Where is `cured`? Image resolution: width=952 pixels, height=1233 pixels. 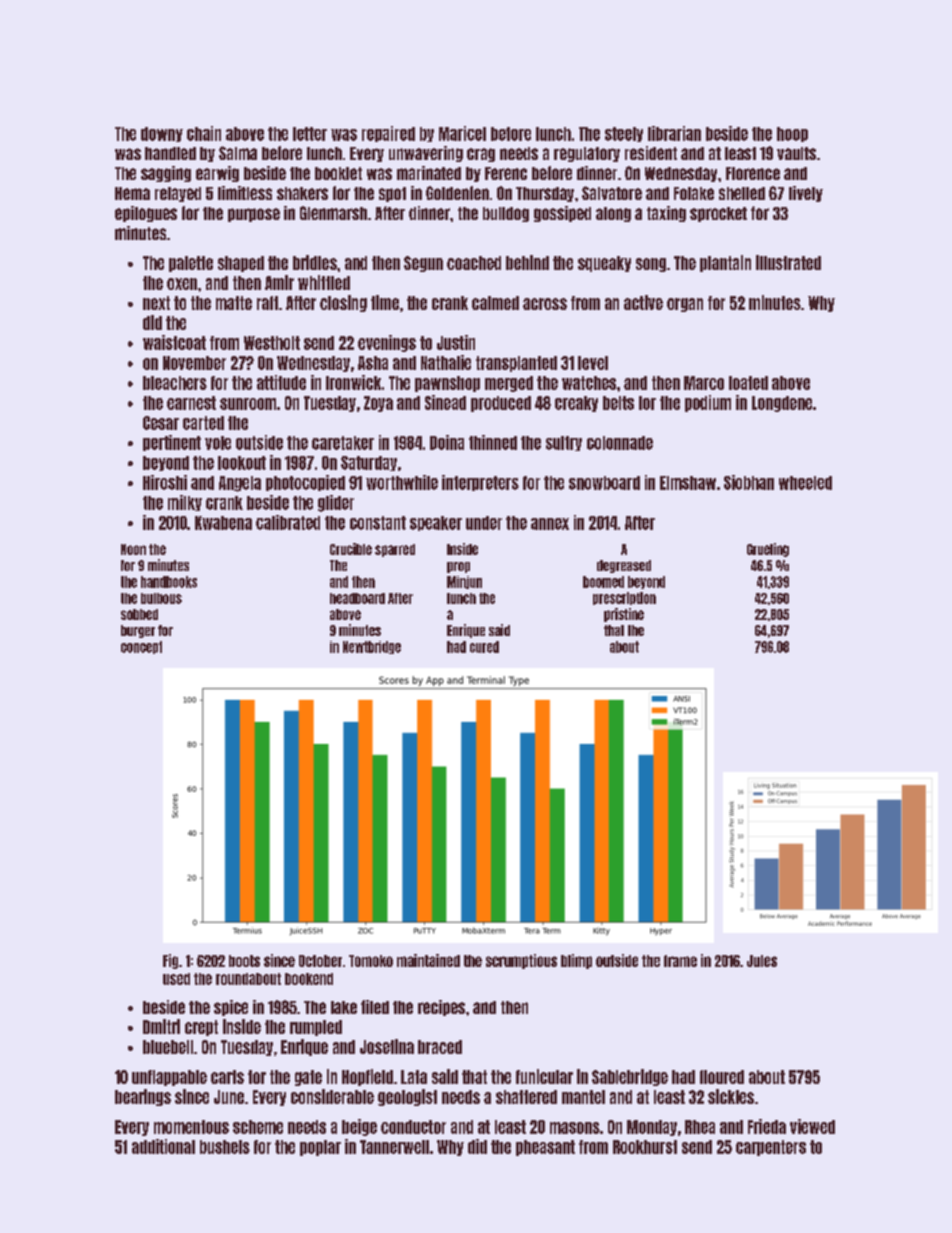 cured is located at coordinates (484, 647).
